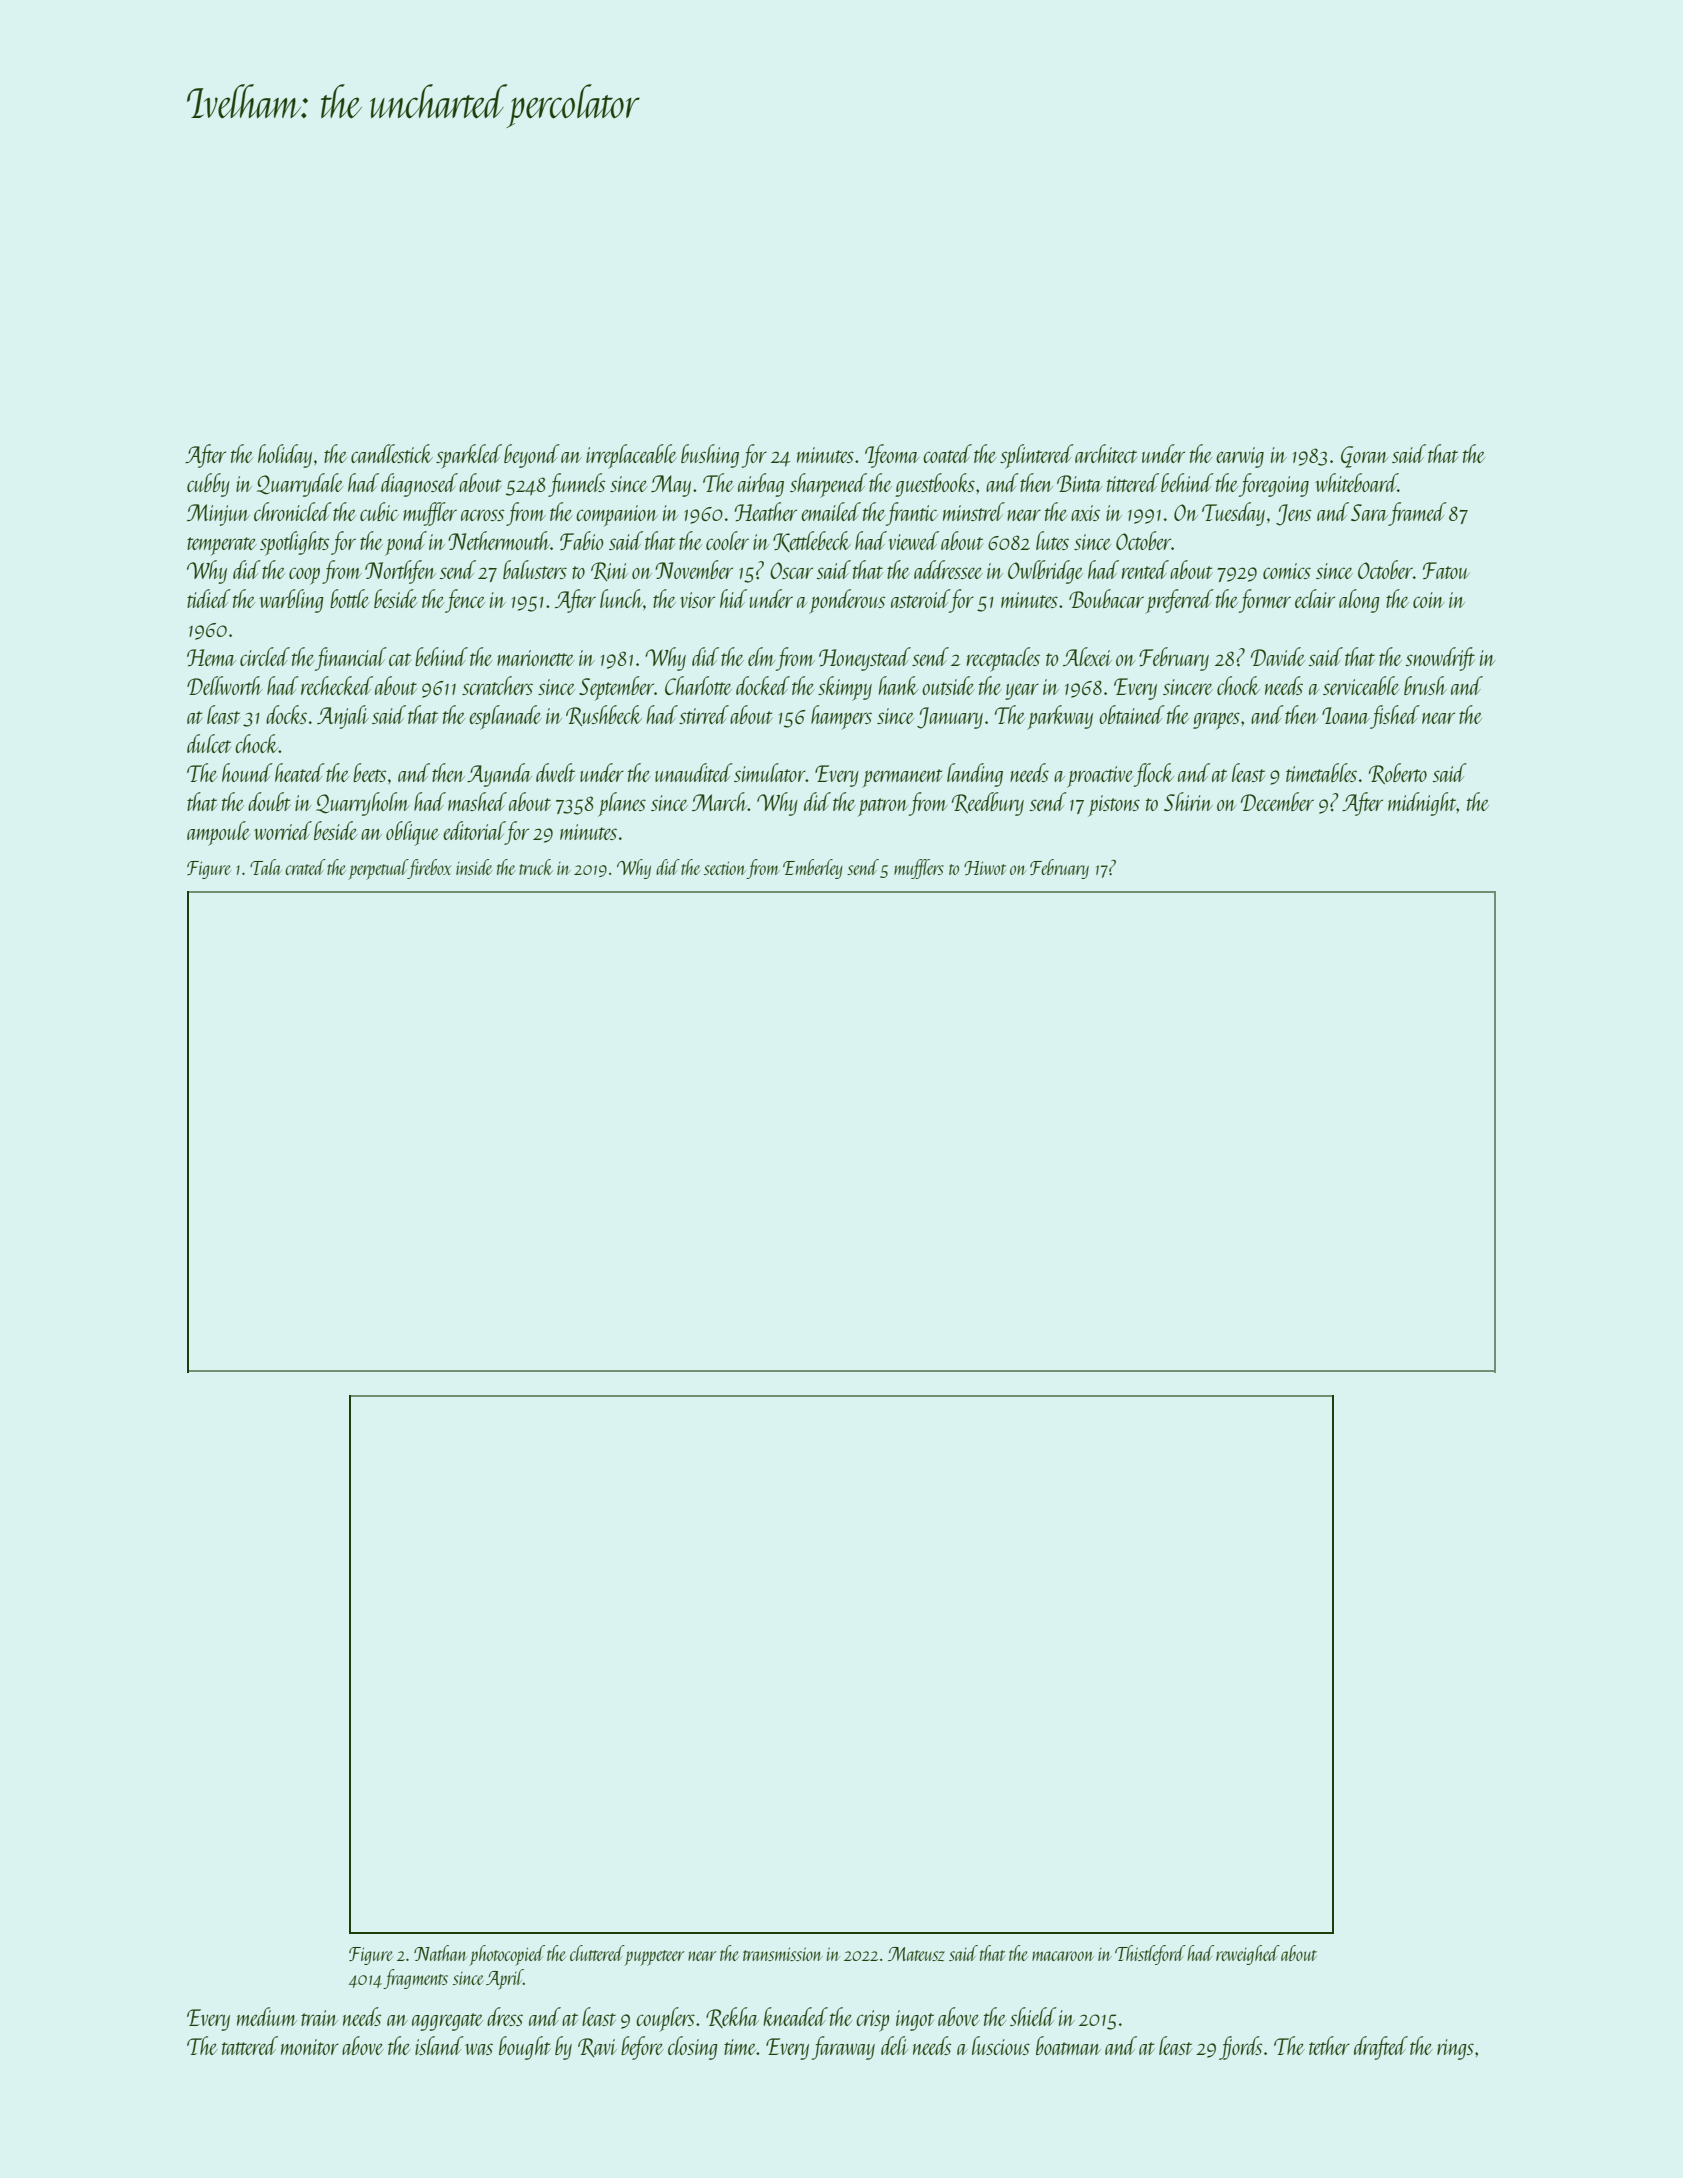  Describe the element at coordinates (985, 868) in the page. I see `Hiwot` at that location.
